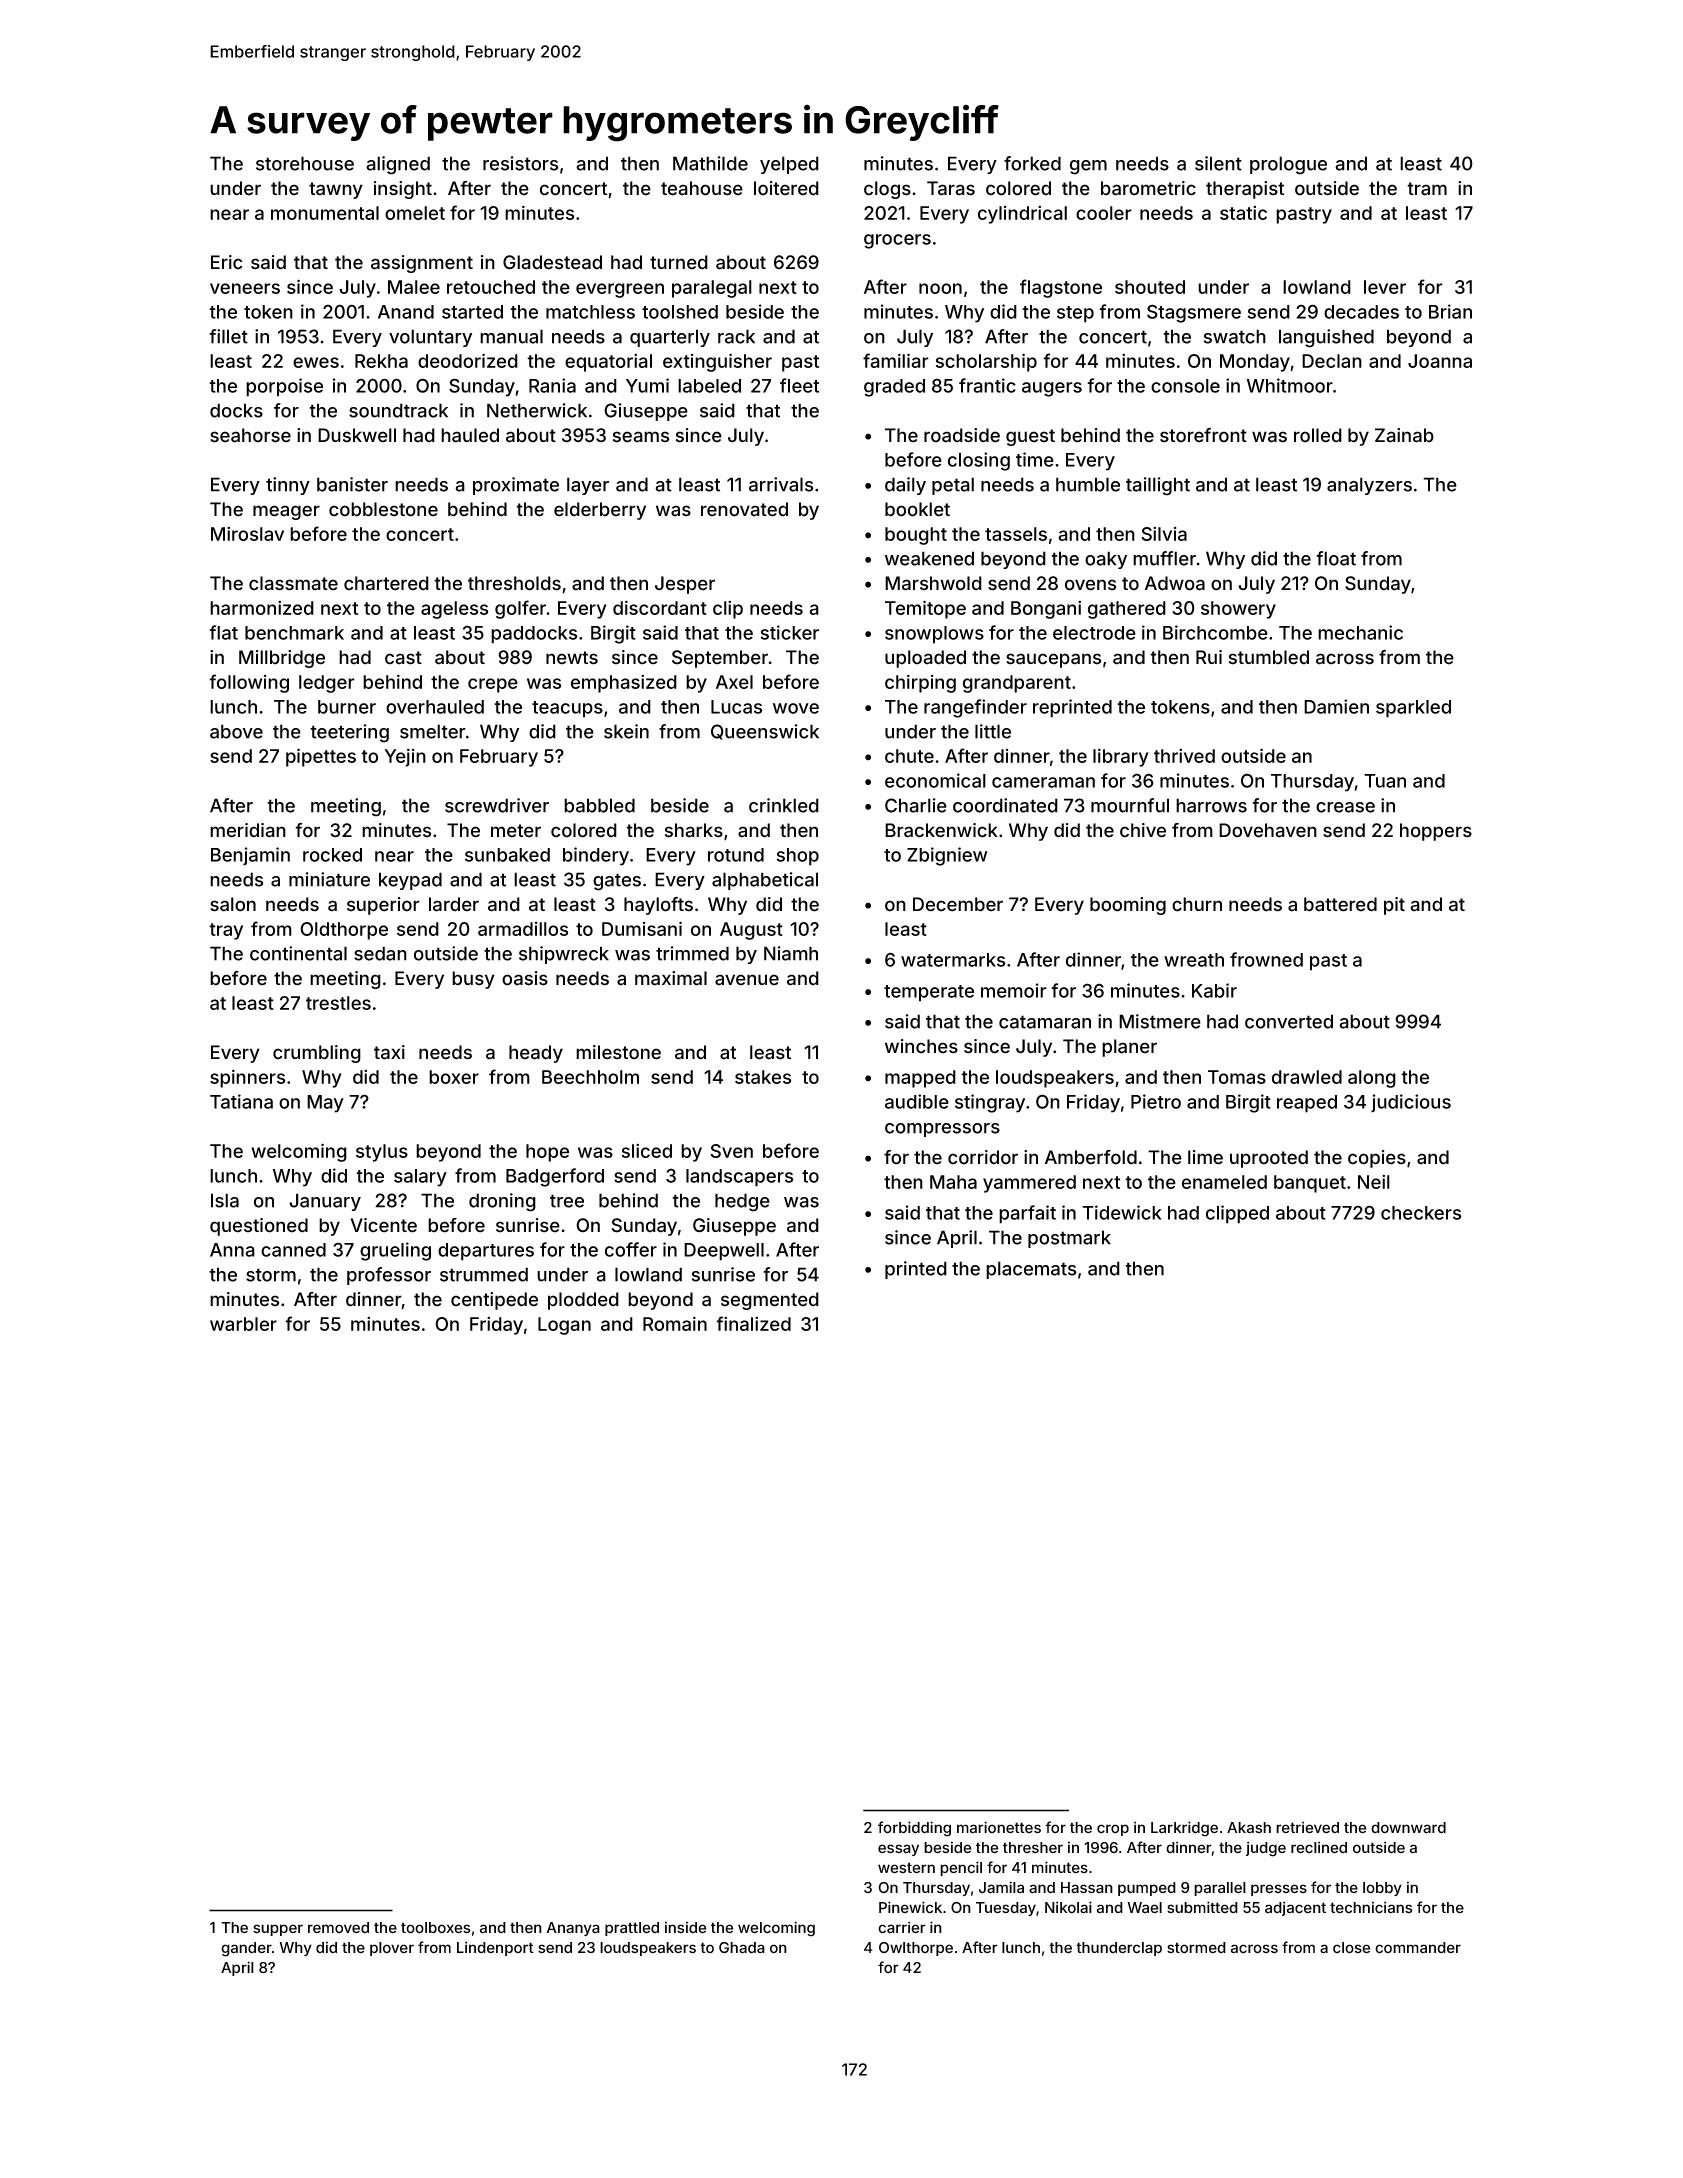 The height and width of the screenshot is (2178, 1683). What do you see at coordinates (454, 904) in the screenshot?
I see `larder` at bounding box center [454, 904].
